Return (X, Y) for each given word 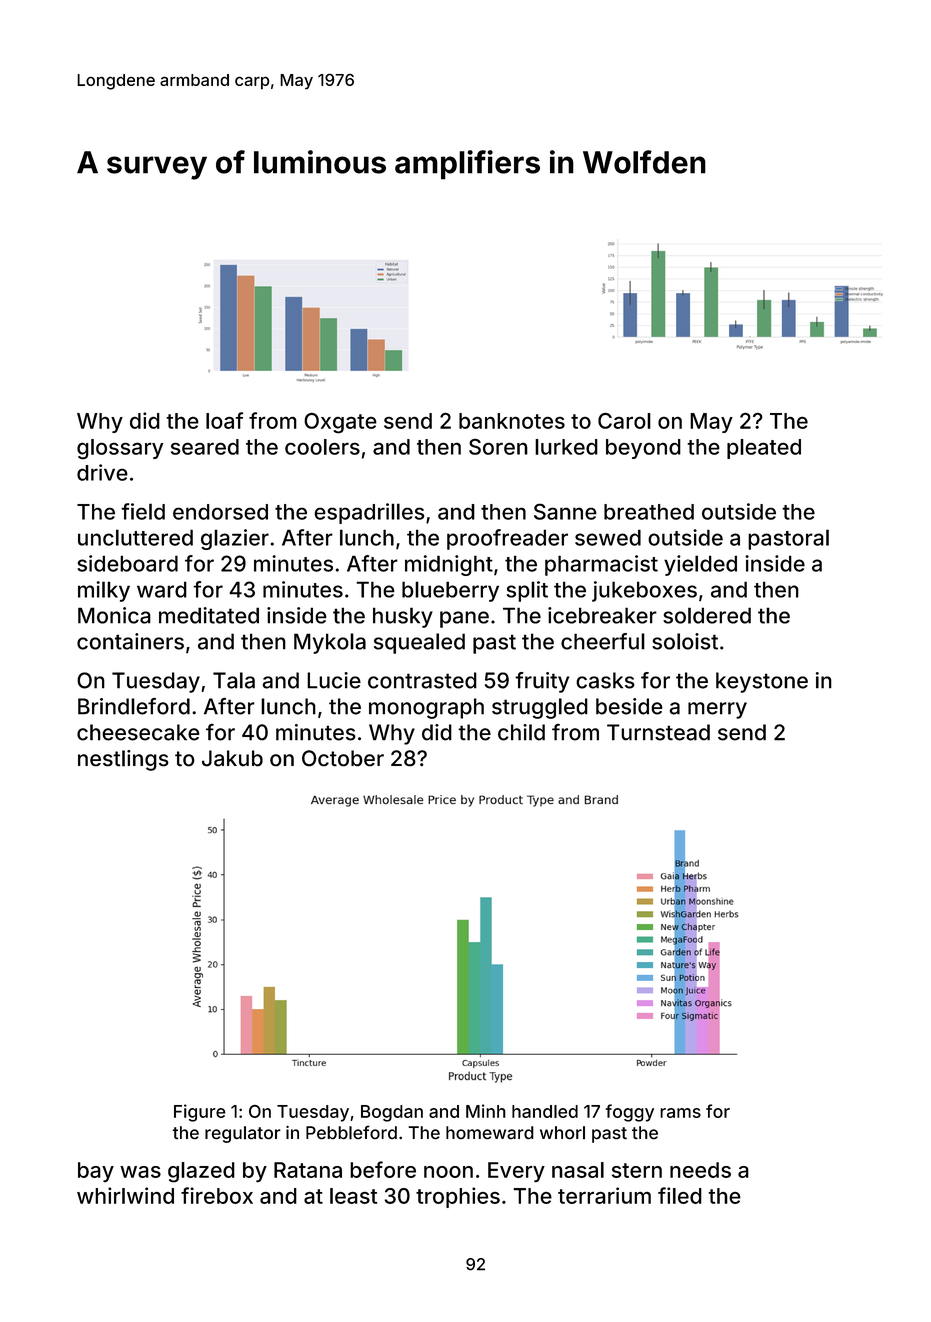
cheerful (603, 641)
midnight (449, 565)
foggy (630, 1113)
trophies (458, 1197)
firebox (217, 1195)
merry (717, 710)
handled (545, 1111)
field (143, 511)
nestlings (123, 760)
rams (680, 1113)
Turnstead (658, 732)
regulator (243, 1134)
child (521, 732)
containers (130, 641)
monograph (426, 708)
